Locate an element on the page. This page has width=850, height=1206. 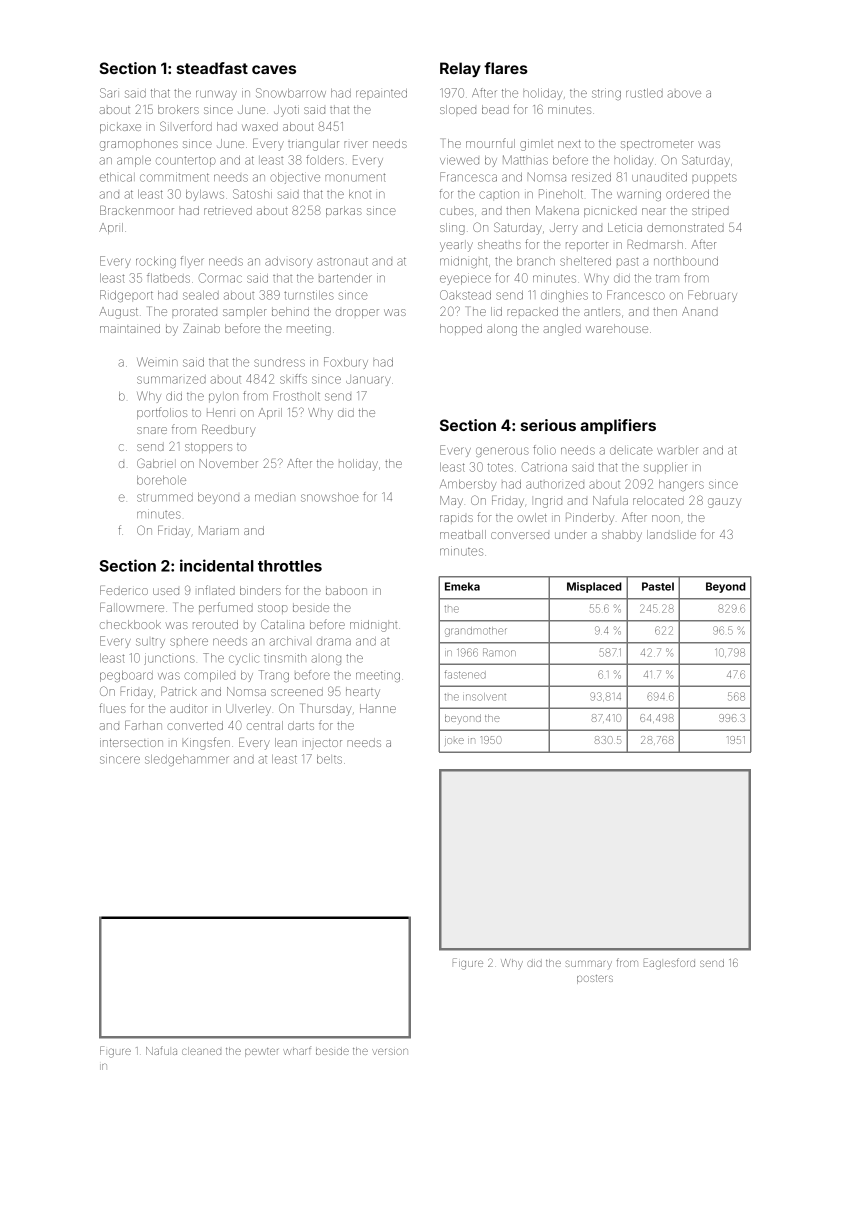
snare is located at coordinates (152, 430).
